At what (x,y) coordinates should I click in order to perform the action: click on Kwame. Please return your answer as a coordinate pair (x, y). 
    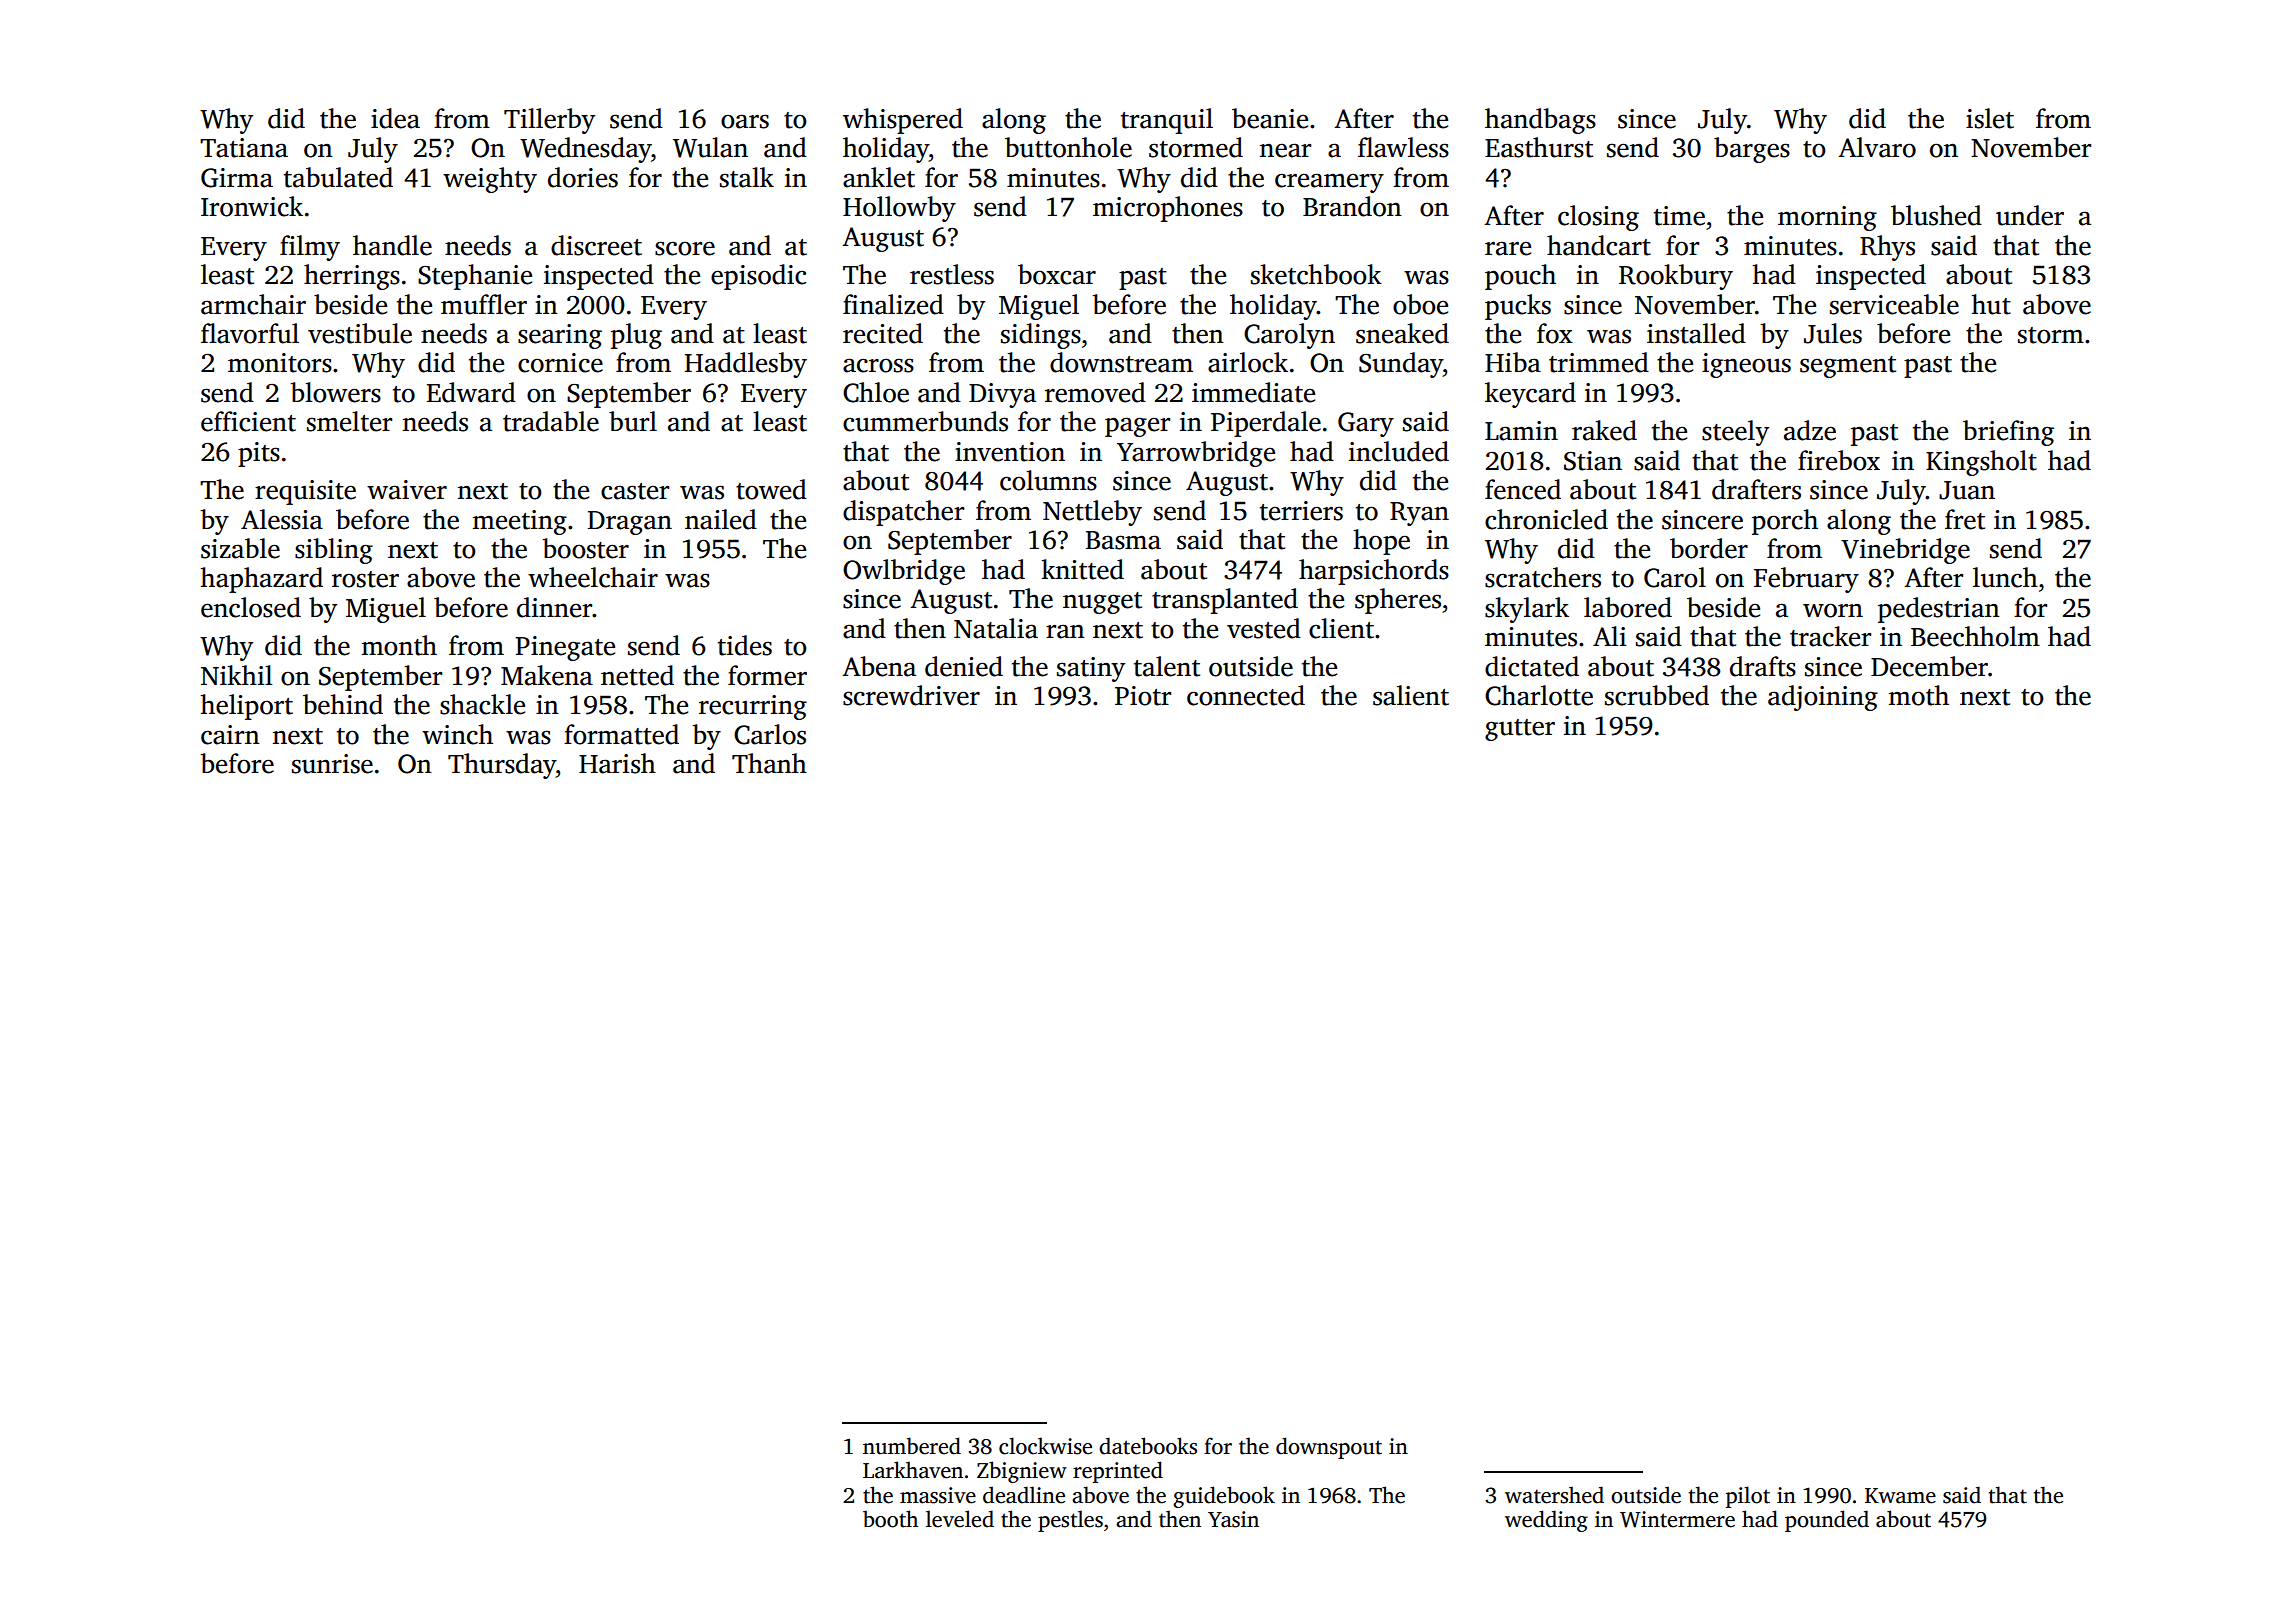
    Looking at the image, I should click on (1900, 1496).
